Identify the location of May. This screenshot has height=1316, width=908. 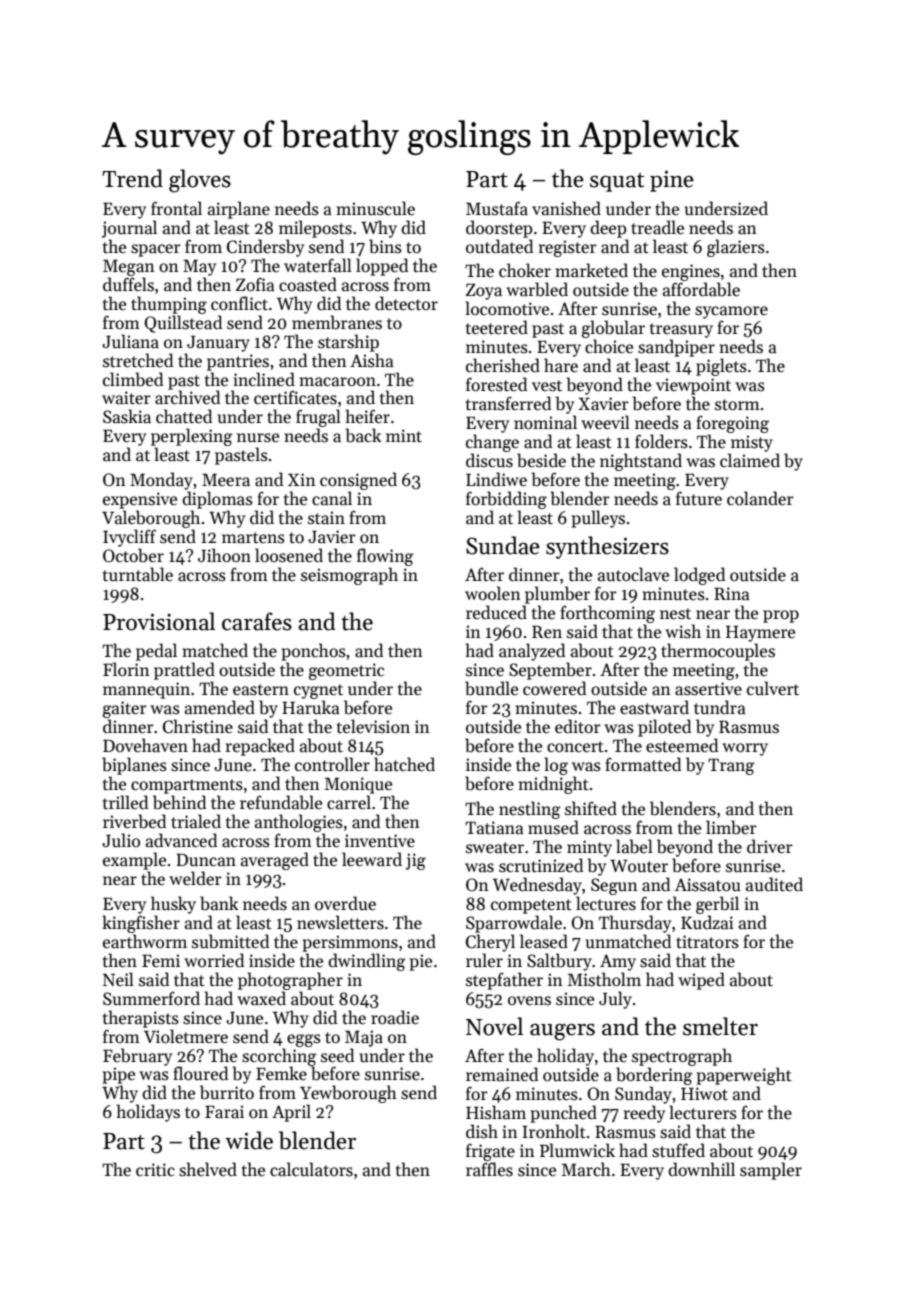
(199, 267).
